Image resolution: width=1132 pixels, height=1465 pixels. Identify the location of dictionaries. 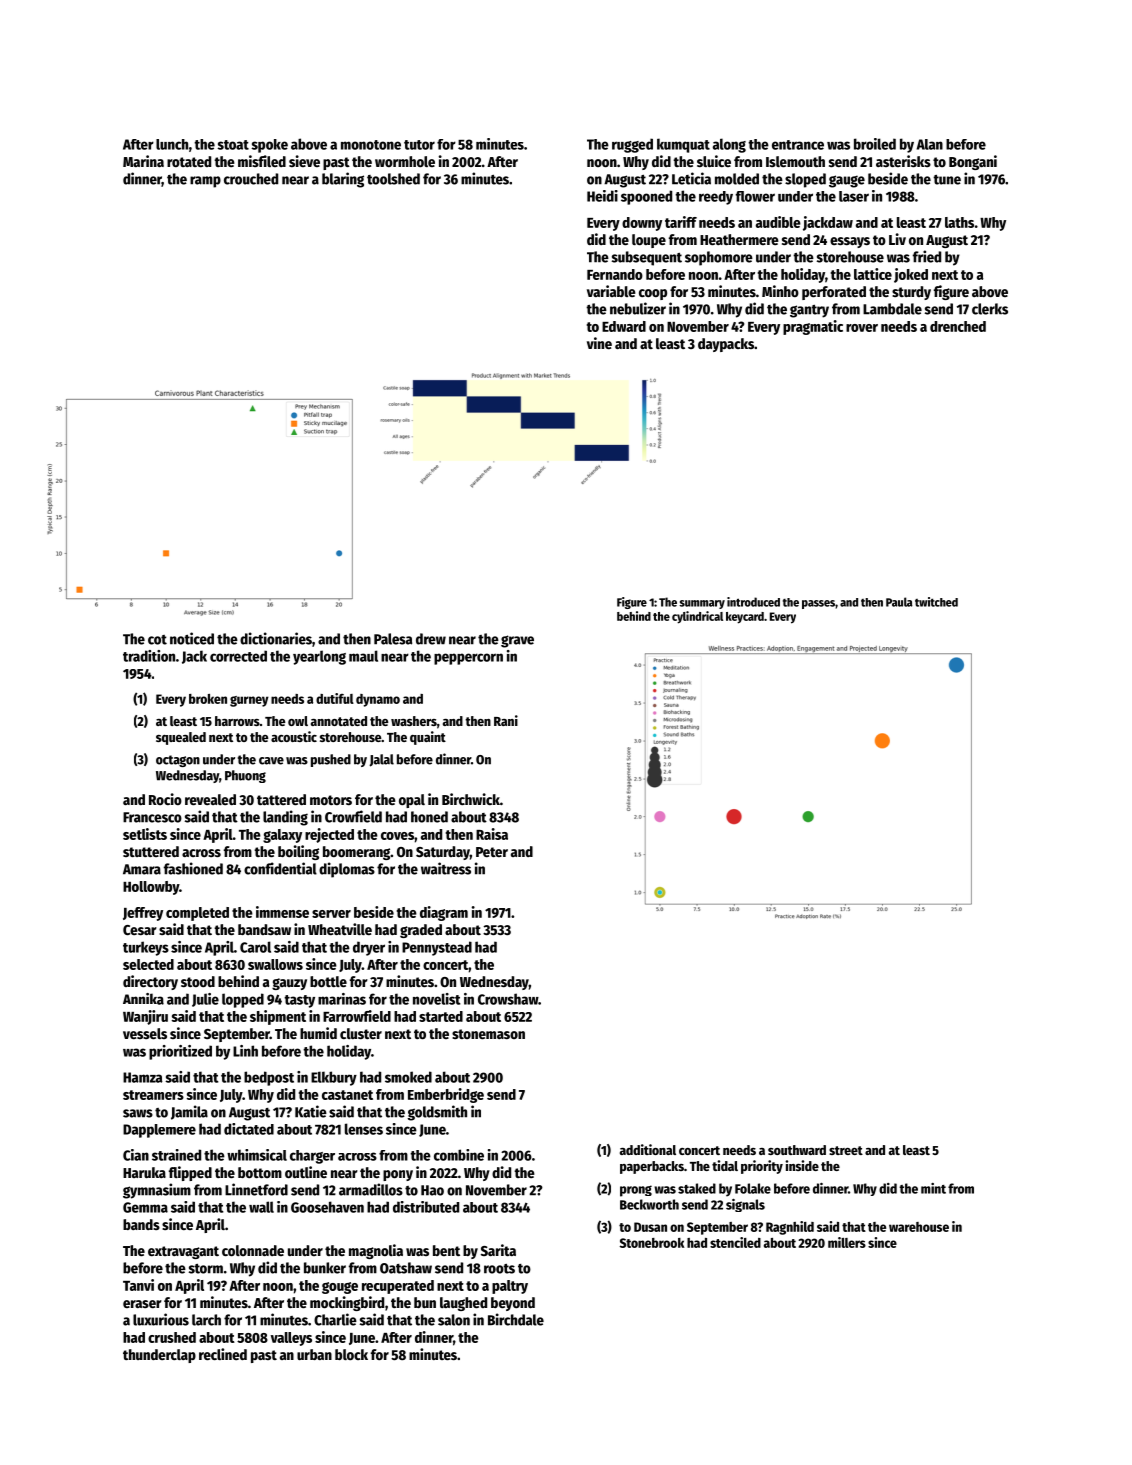
(276, 638).
